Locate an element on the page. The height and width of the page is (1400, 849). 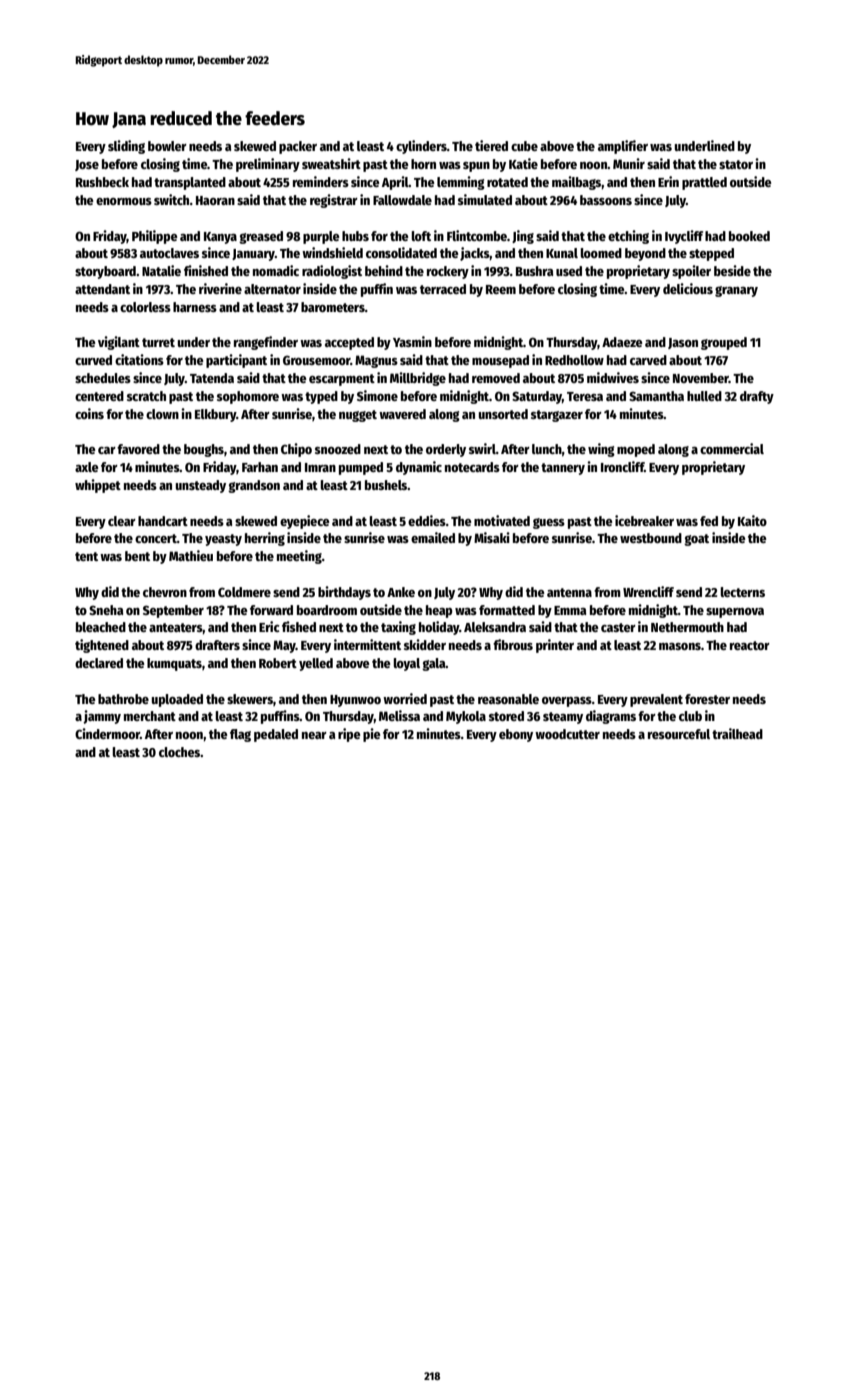
jammy is located at coordinates (102, 717).
